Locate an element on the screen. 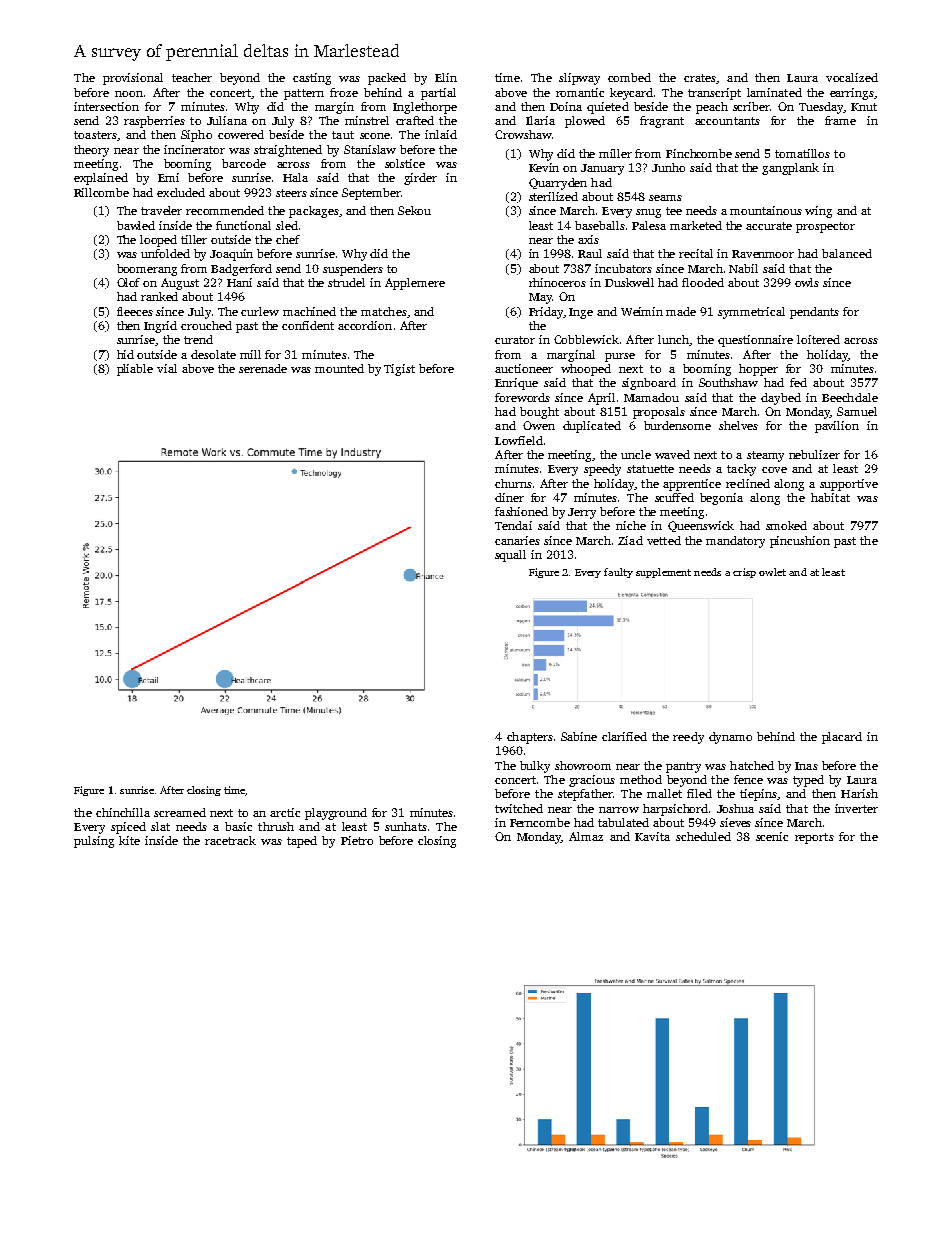 Image resolution: width=952 pixels, height=1233 pixels. combed is located at coordinates (629, 77).
